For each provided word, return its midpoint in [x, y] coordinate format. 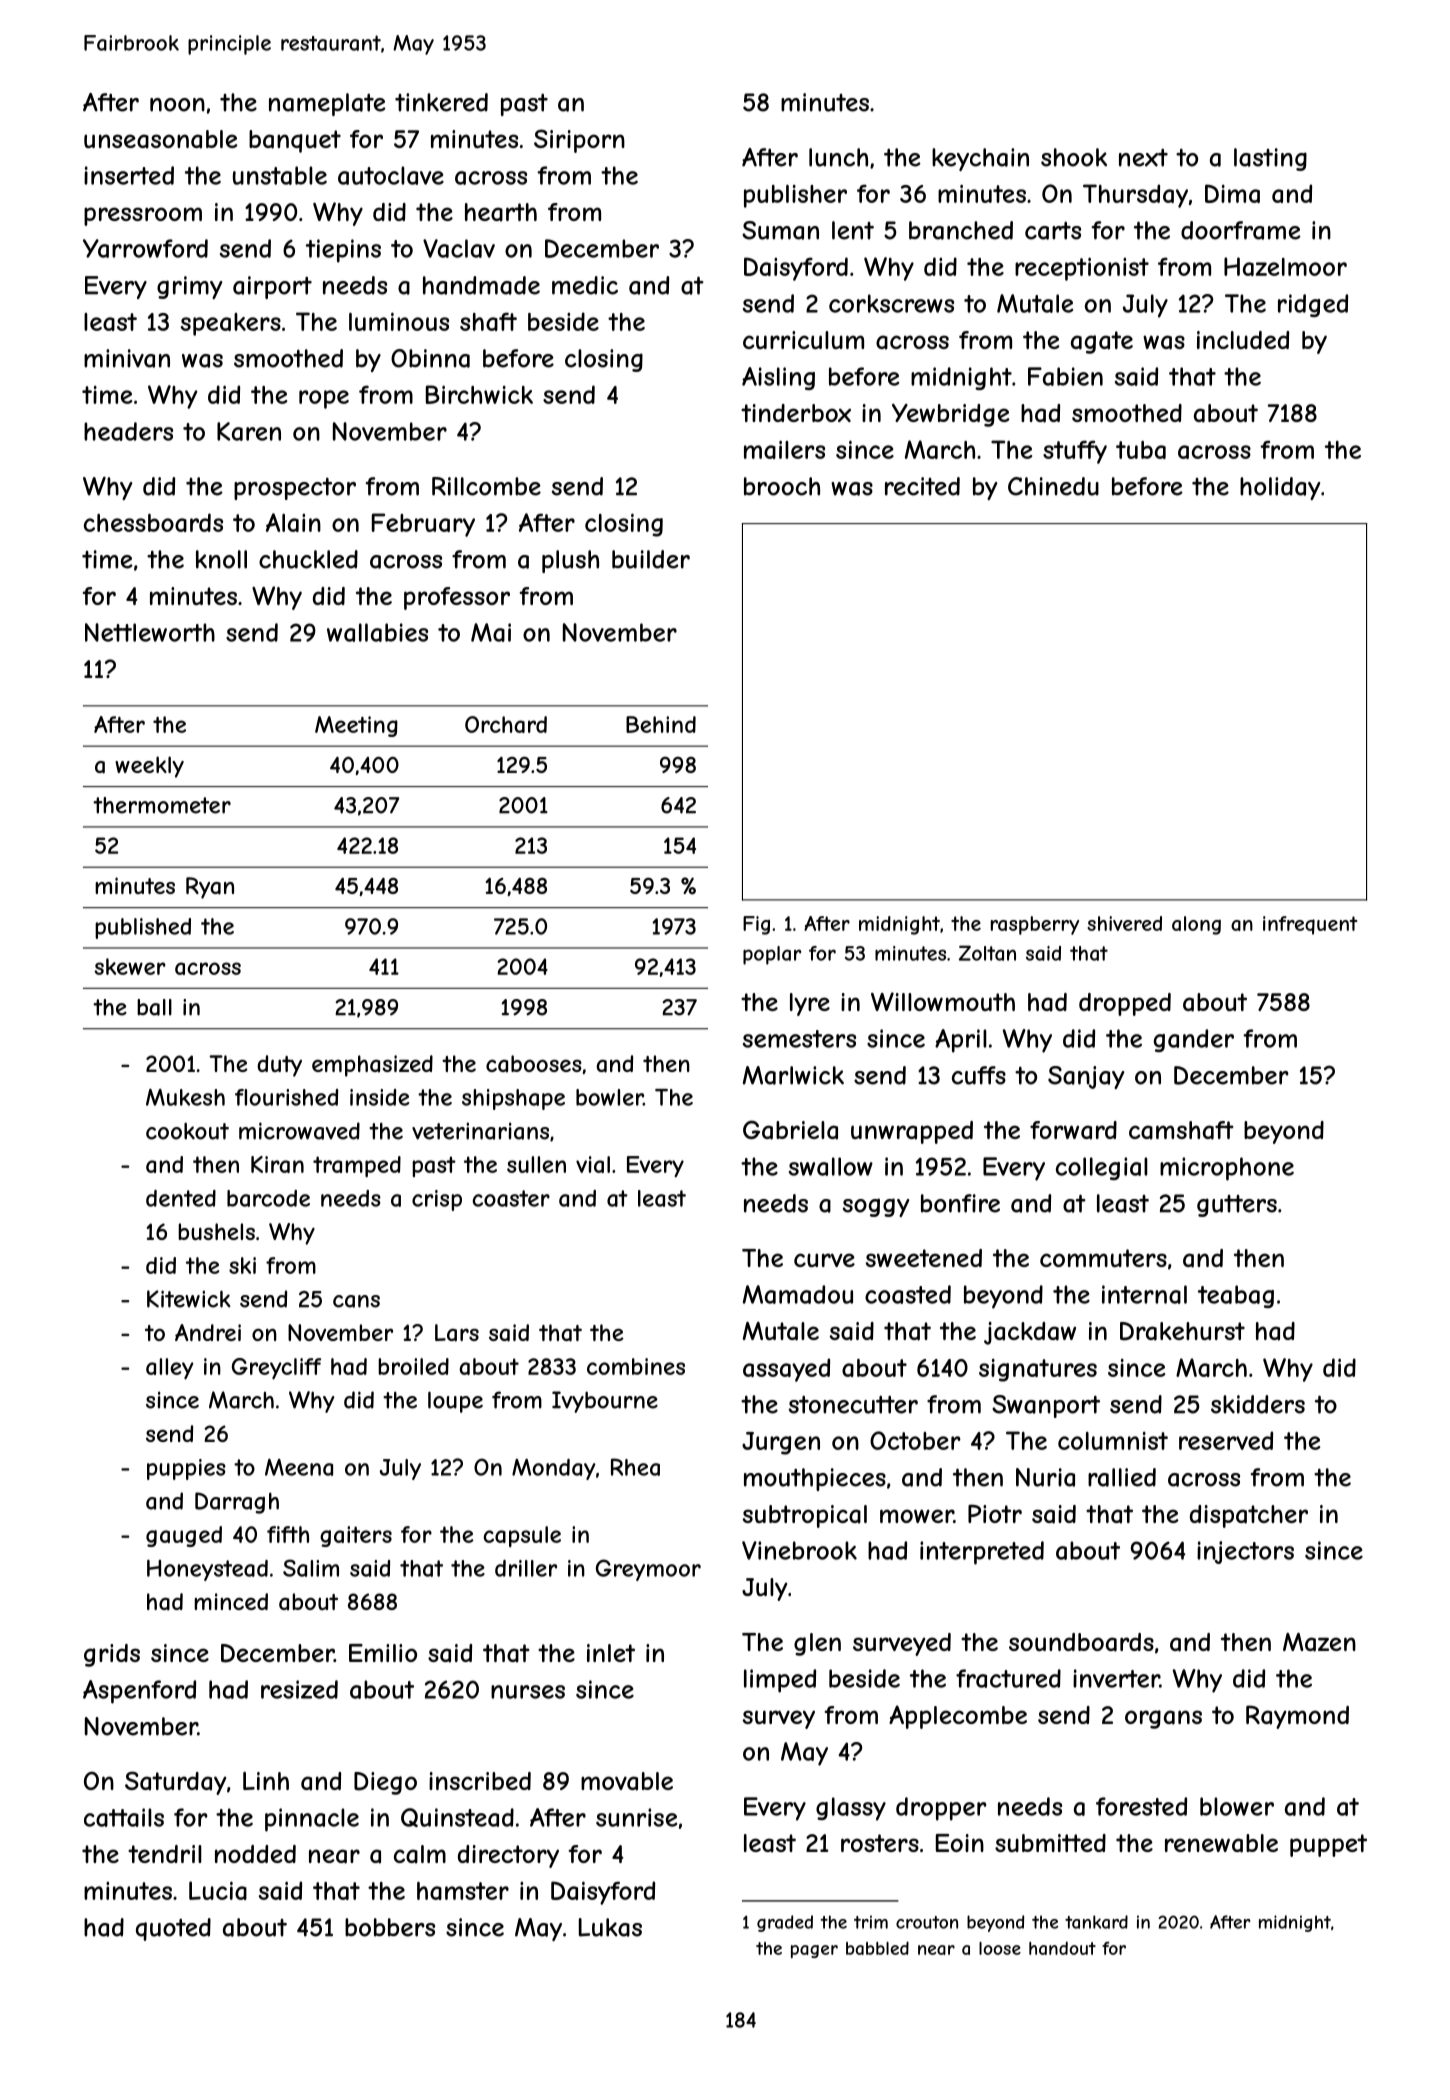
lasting [1270, 159]
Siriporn [579, 141]
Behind [661, 724]
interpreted [982, 1553]
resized [299, 1689]
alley [170, 1369]
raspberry [1035, 925]
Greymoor [648, 1570]
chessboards [153, 522]
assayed [786, 1370]
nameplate [327, 104]
